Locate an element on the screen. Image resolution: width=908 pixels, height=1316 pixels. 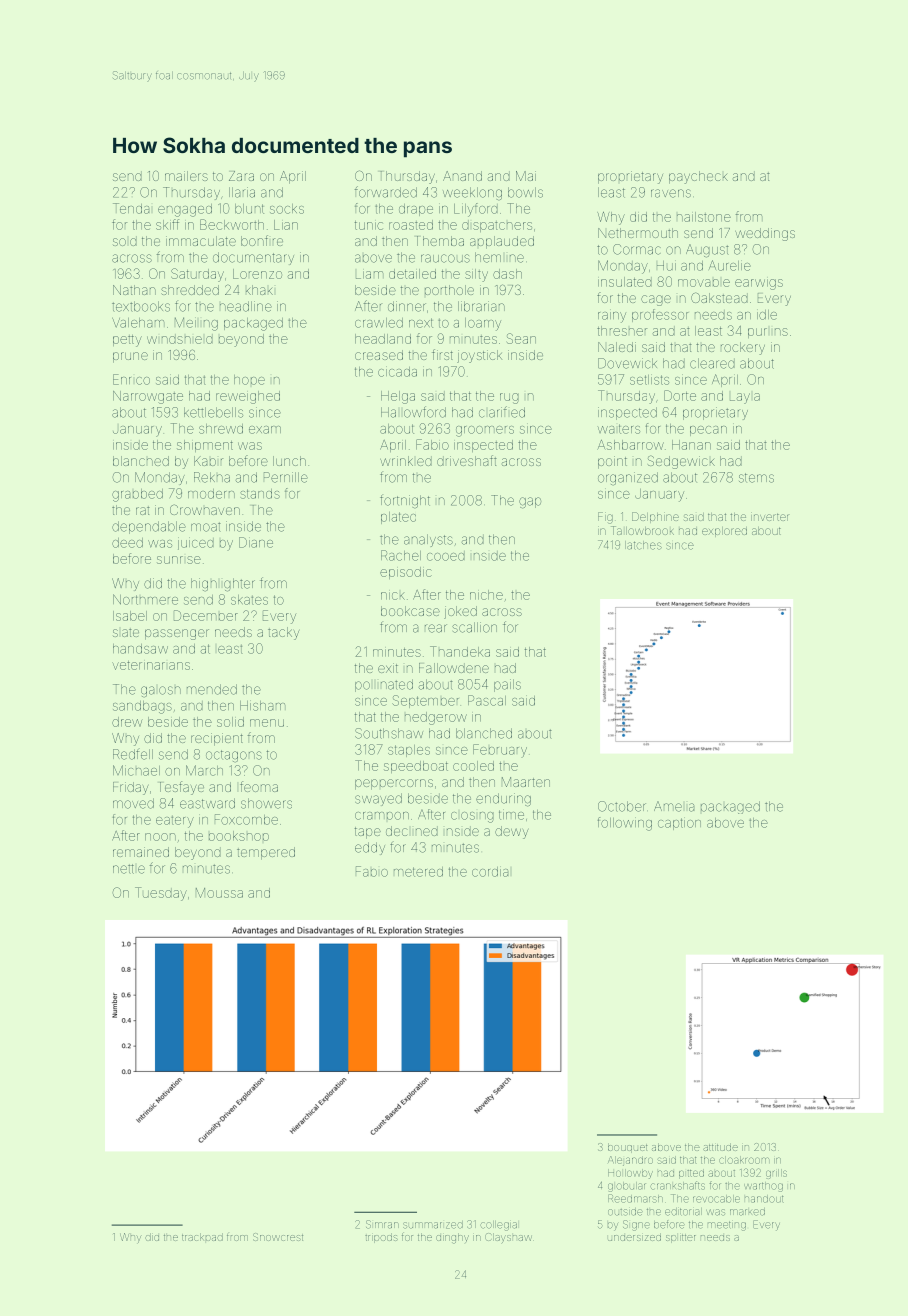
latches is located at coordinates (643, 545).
